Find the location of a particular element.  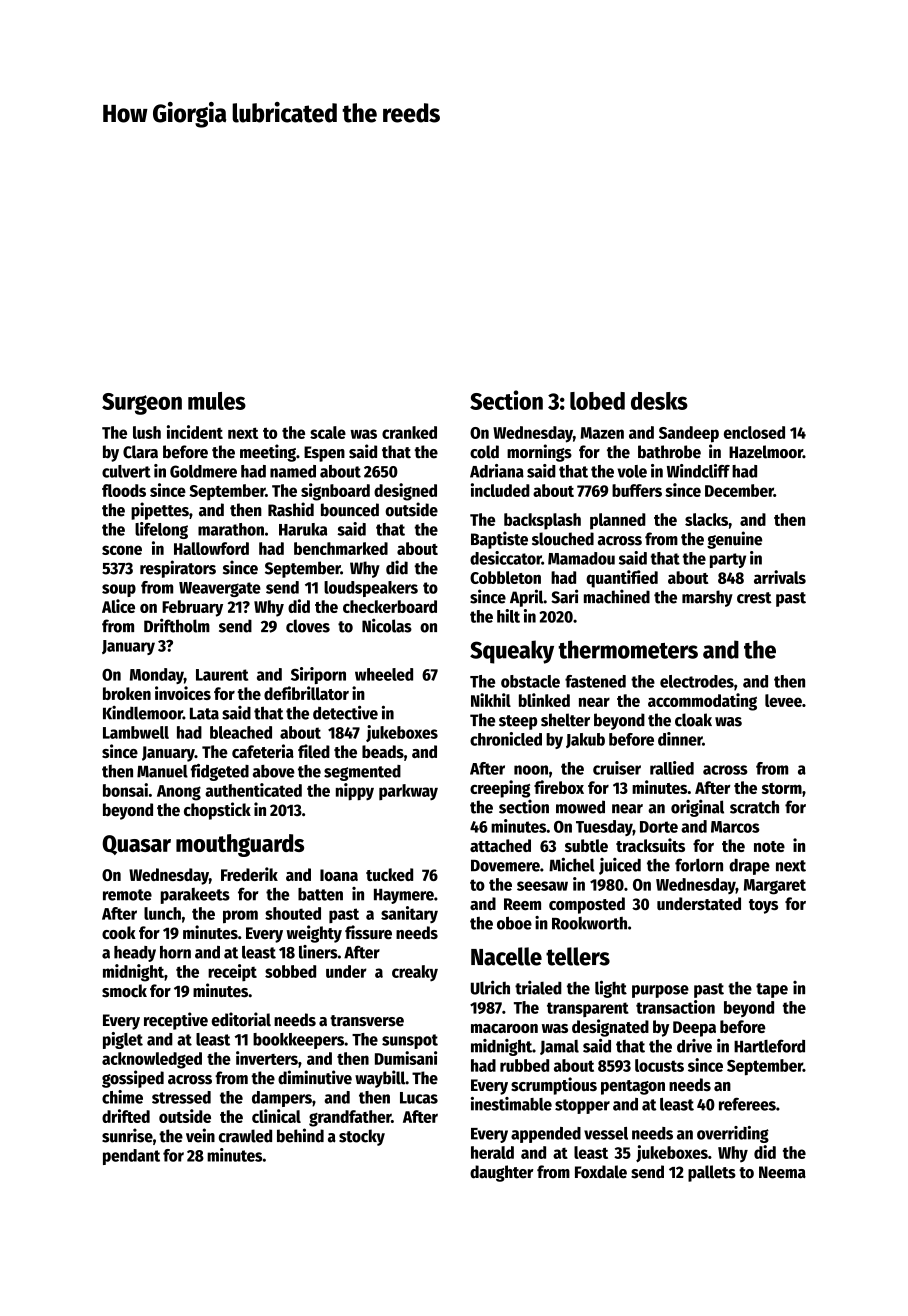

arrivals is located at coordinates (780, 577).
